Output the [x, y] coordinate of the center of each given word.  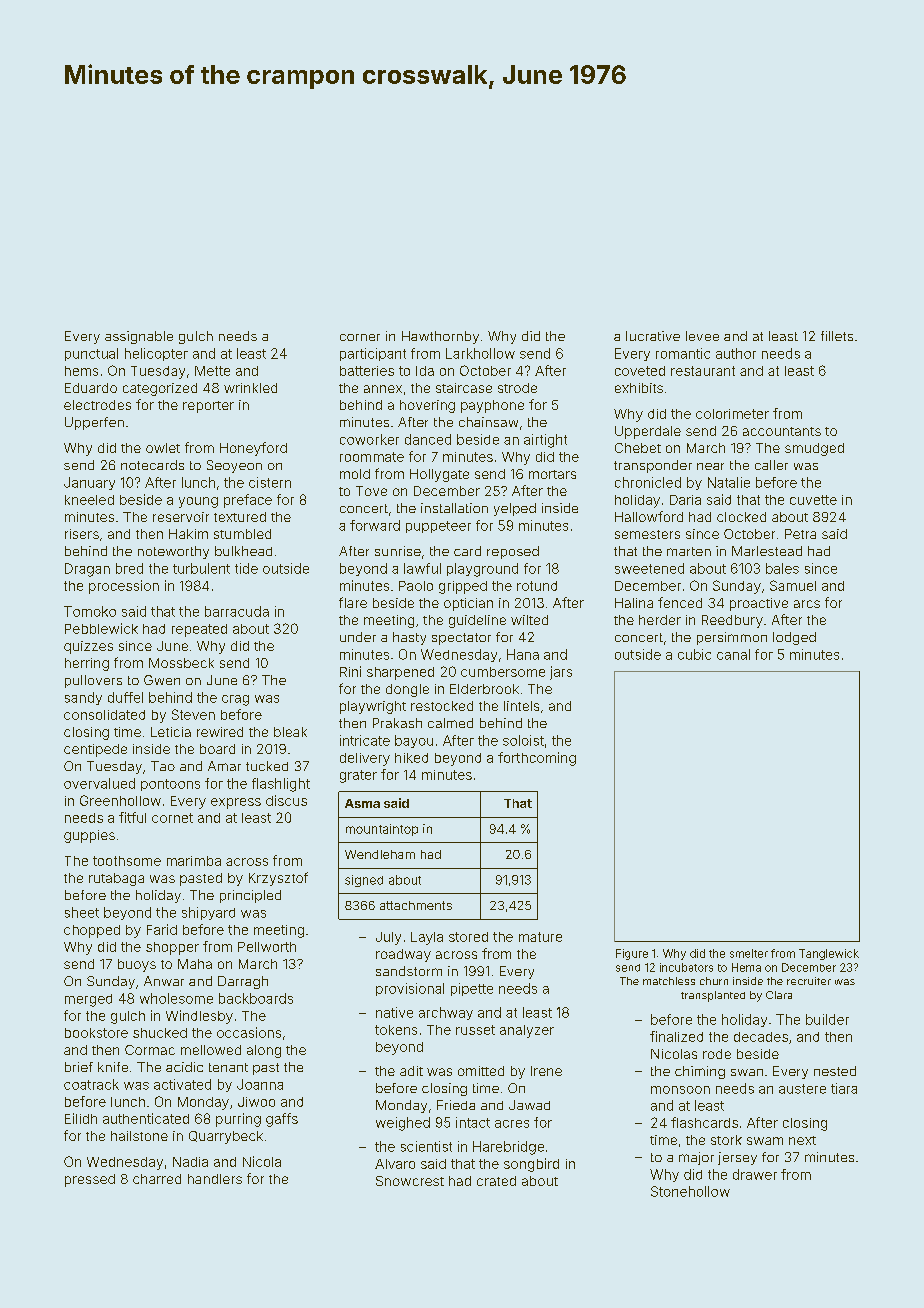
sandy [83, 698]
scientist [426, 1146]
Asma [362, 803]
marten [689, 551]
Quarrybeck [226, 1137]
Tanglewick [829, 954]
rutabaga [116, 879]
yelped [515, 509]
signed [364, 881]
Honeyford [253, 449]
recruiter [809, 981]
